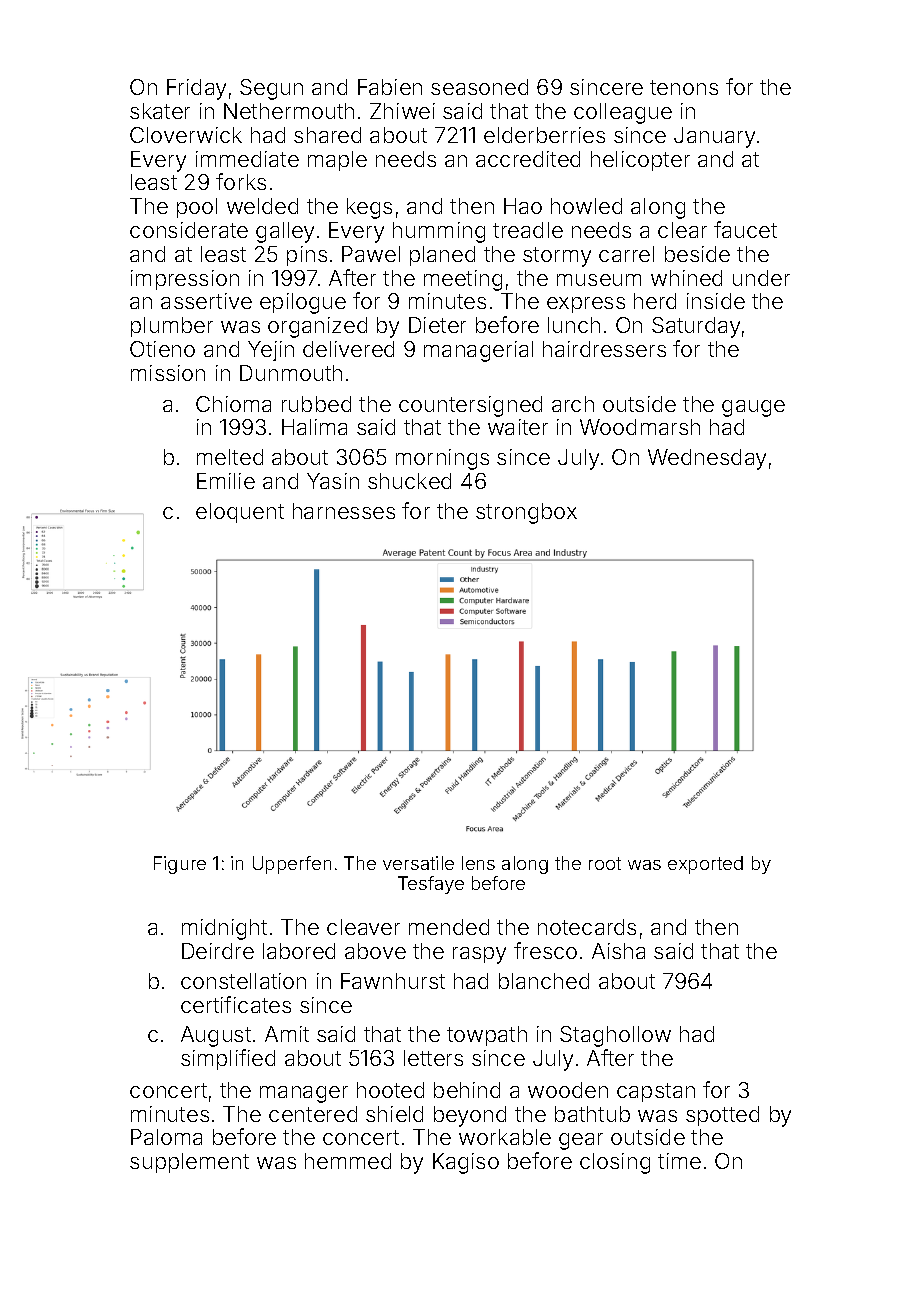 Image resolution: width=924 pixels, height=1311 pixels. Describe the element at coordinates (344, 511) in the page. I see `harnesses` at that location.
